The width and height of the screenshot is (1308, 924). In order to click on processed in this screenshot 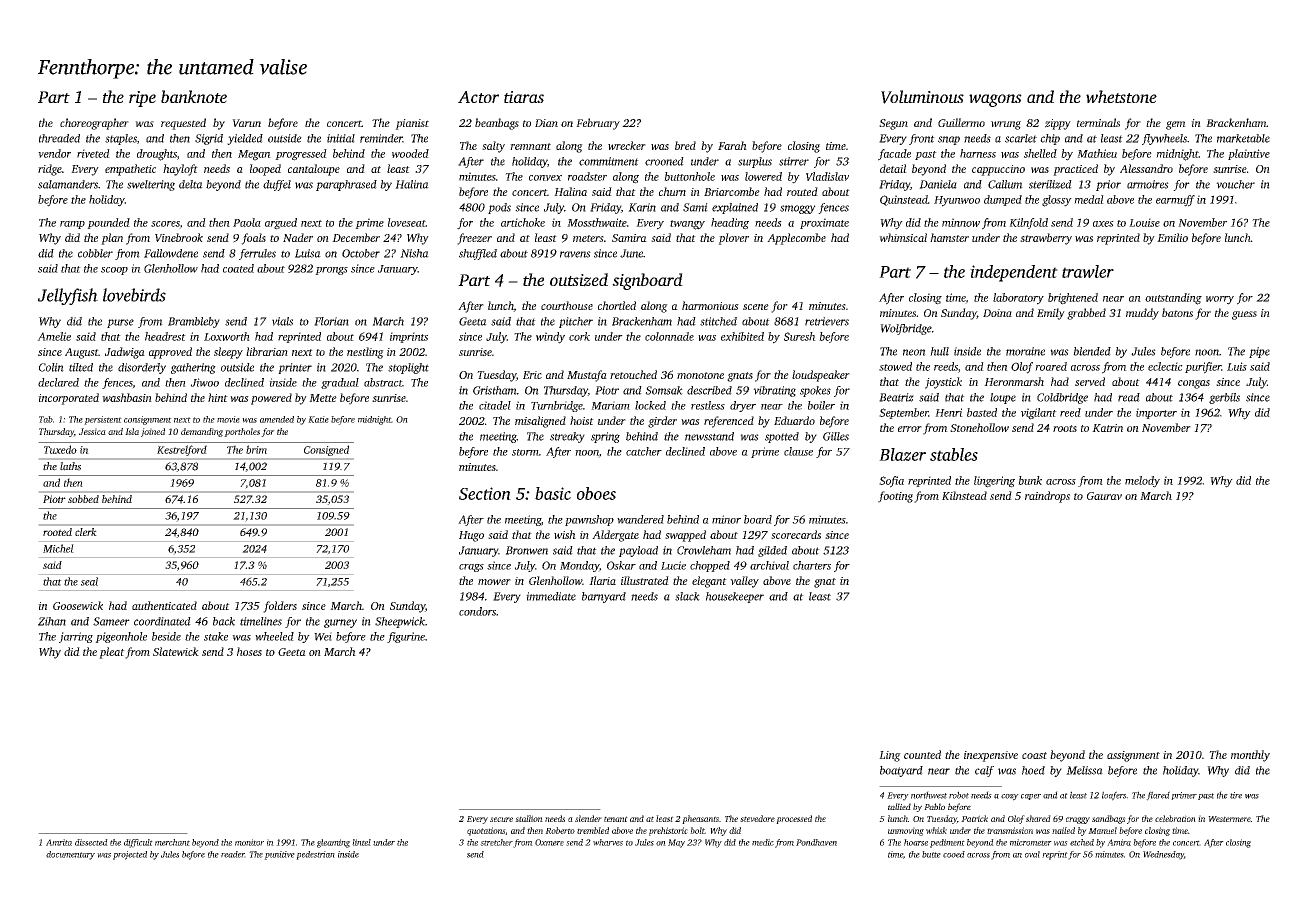, I will do `click(794, 819)`.
